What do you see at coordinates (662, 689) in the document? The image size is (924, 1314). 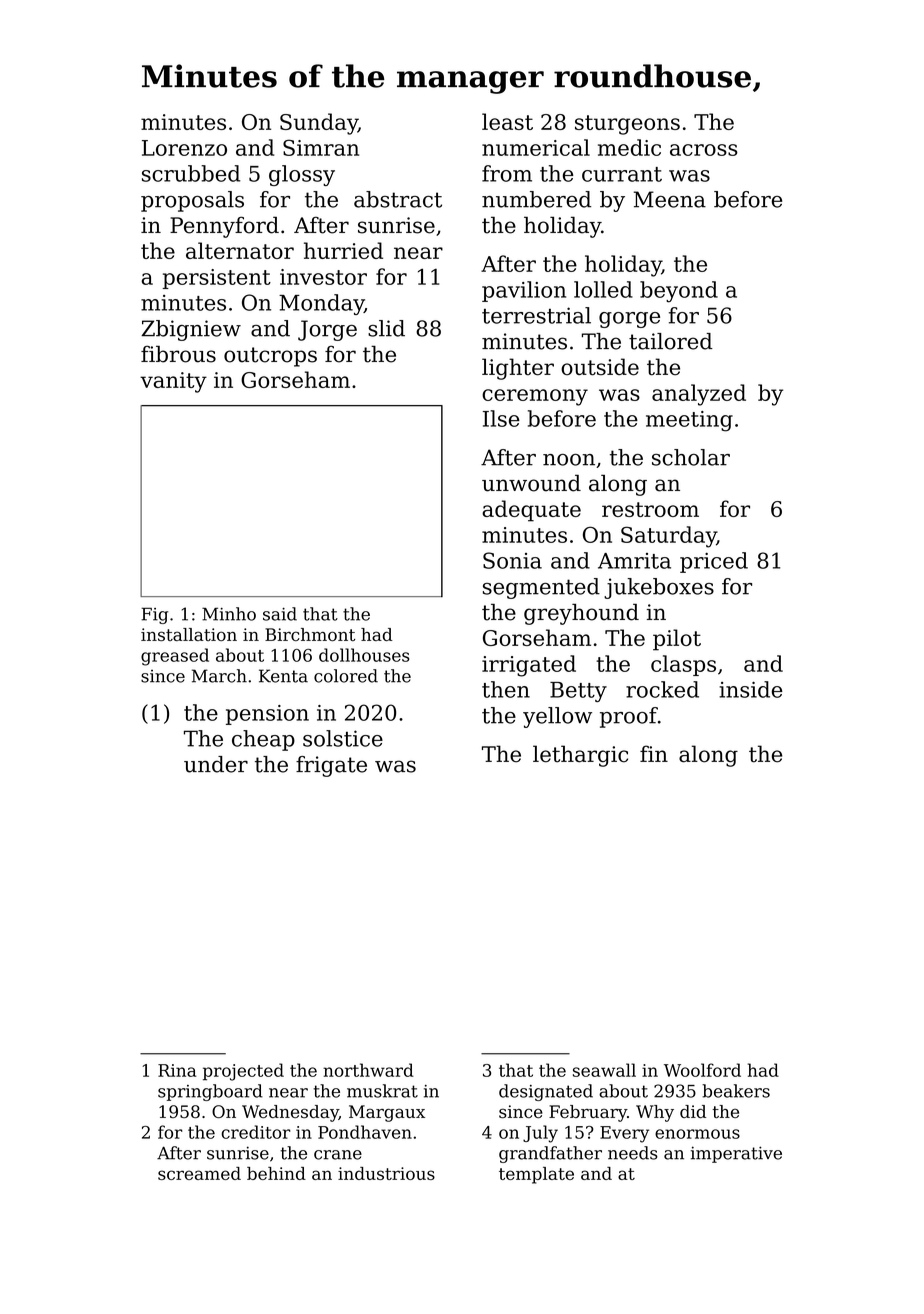 I see `rocked` at bounding box center [662, 689].
